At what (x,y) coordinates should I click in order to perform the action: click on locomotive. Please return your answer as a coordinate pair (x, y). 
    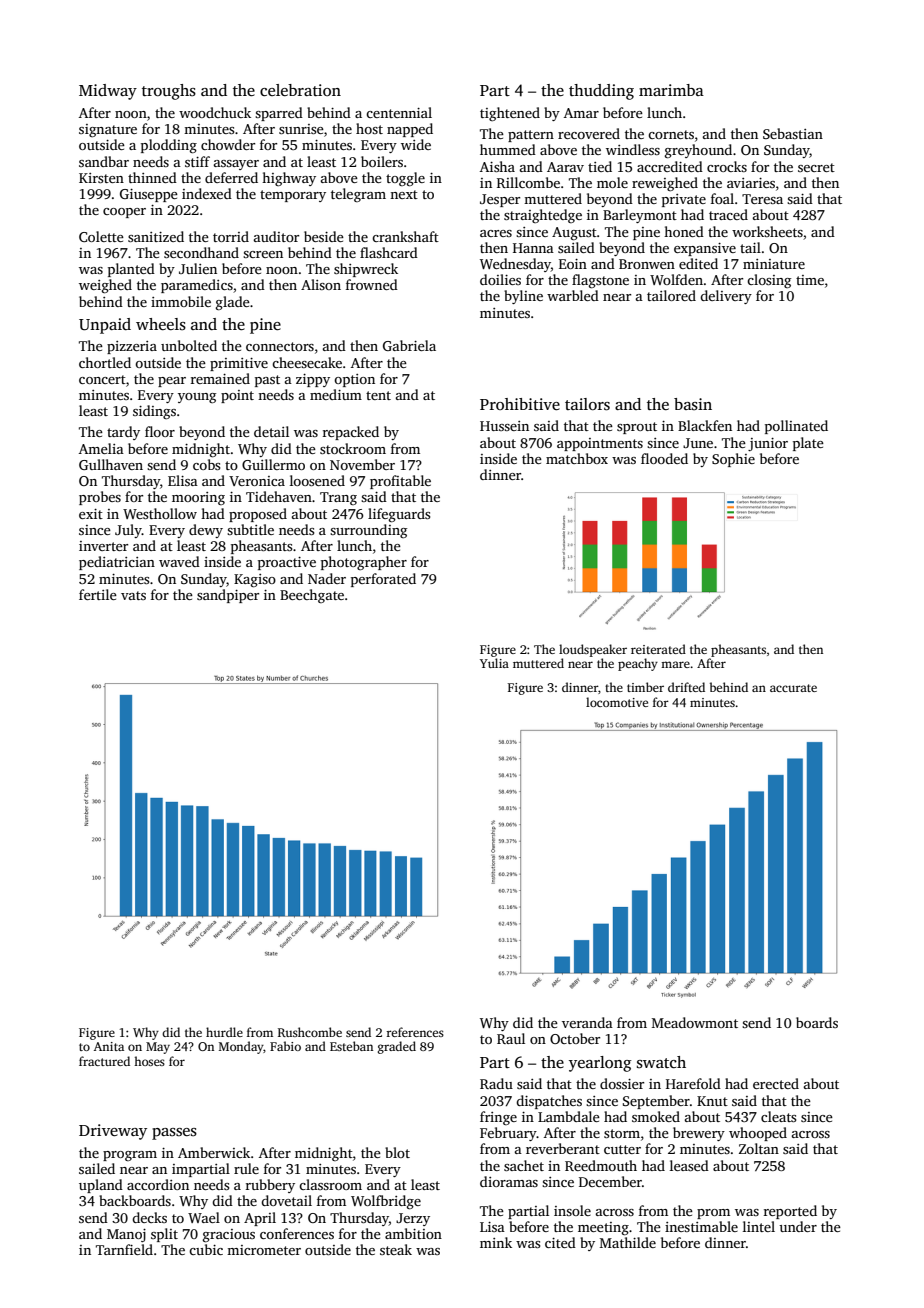
    Looking at the image, I should click on (617, 702).
